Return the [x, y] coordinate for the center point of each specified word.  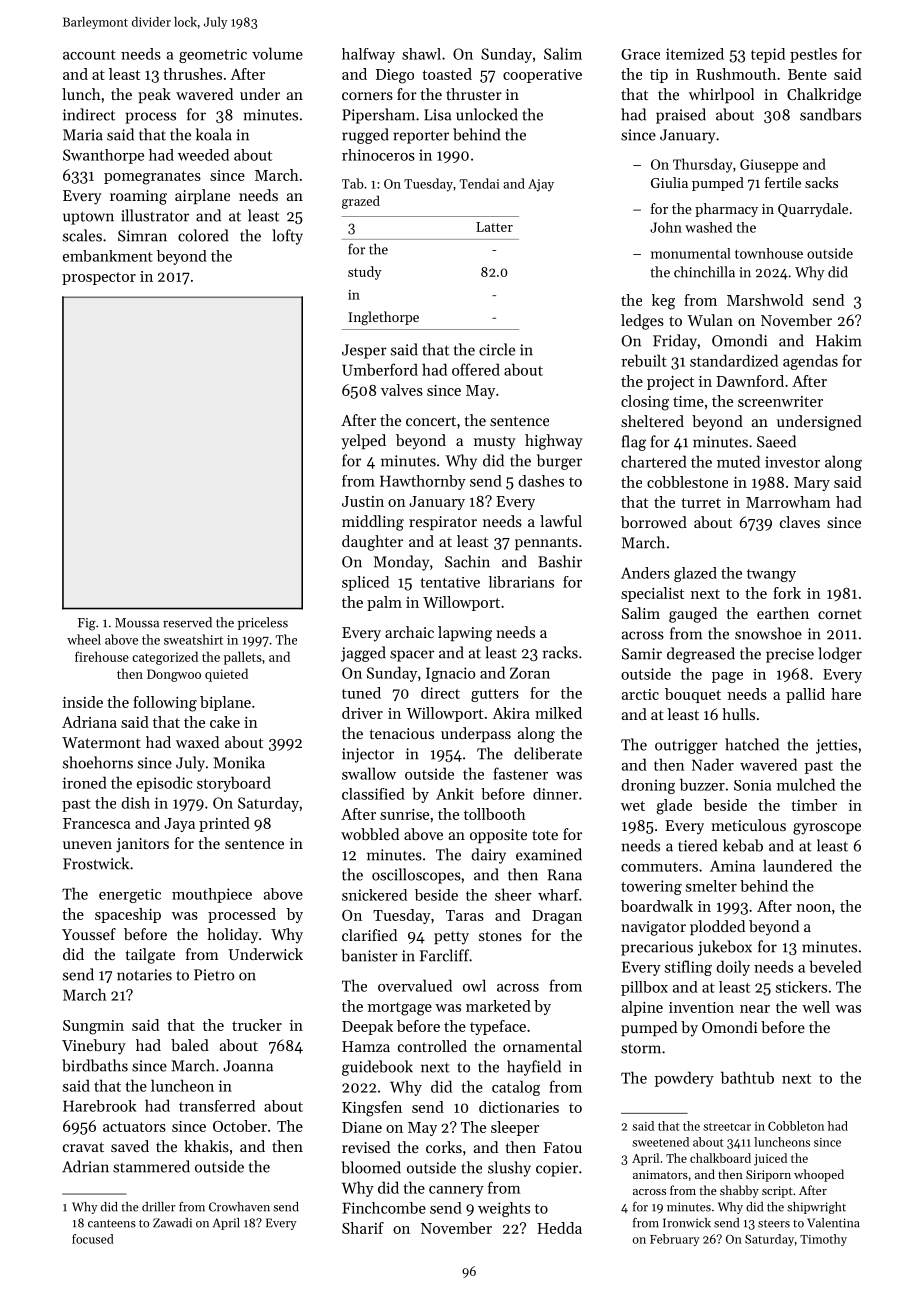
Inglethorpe [383, 318]
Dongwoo [174, 675]
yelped [363, 442]
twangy [771, 575]
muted [738, 461]
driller [159, 1207]
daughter [372, 543]
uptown [88, 218]
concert [431, 421]
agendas [810, 362]
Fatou [562, 1147]
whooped [819, 1175]
